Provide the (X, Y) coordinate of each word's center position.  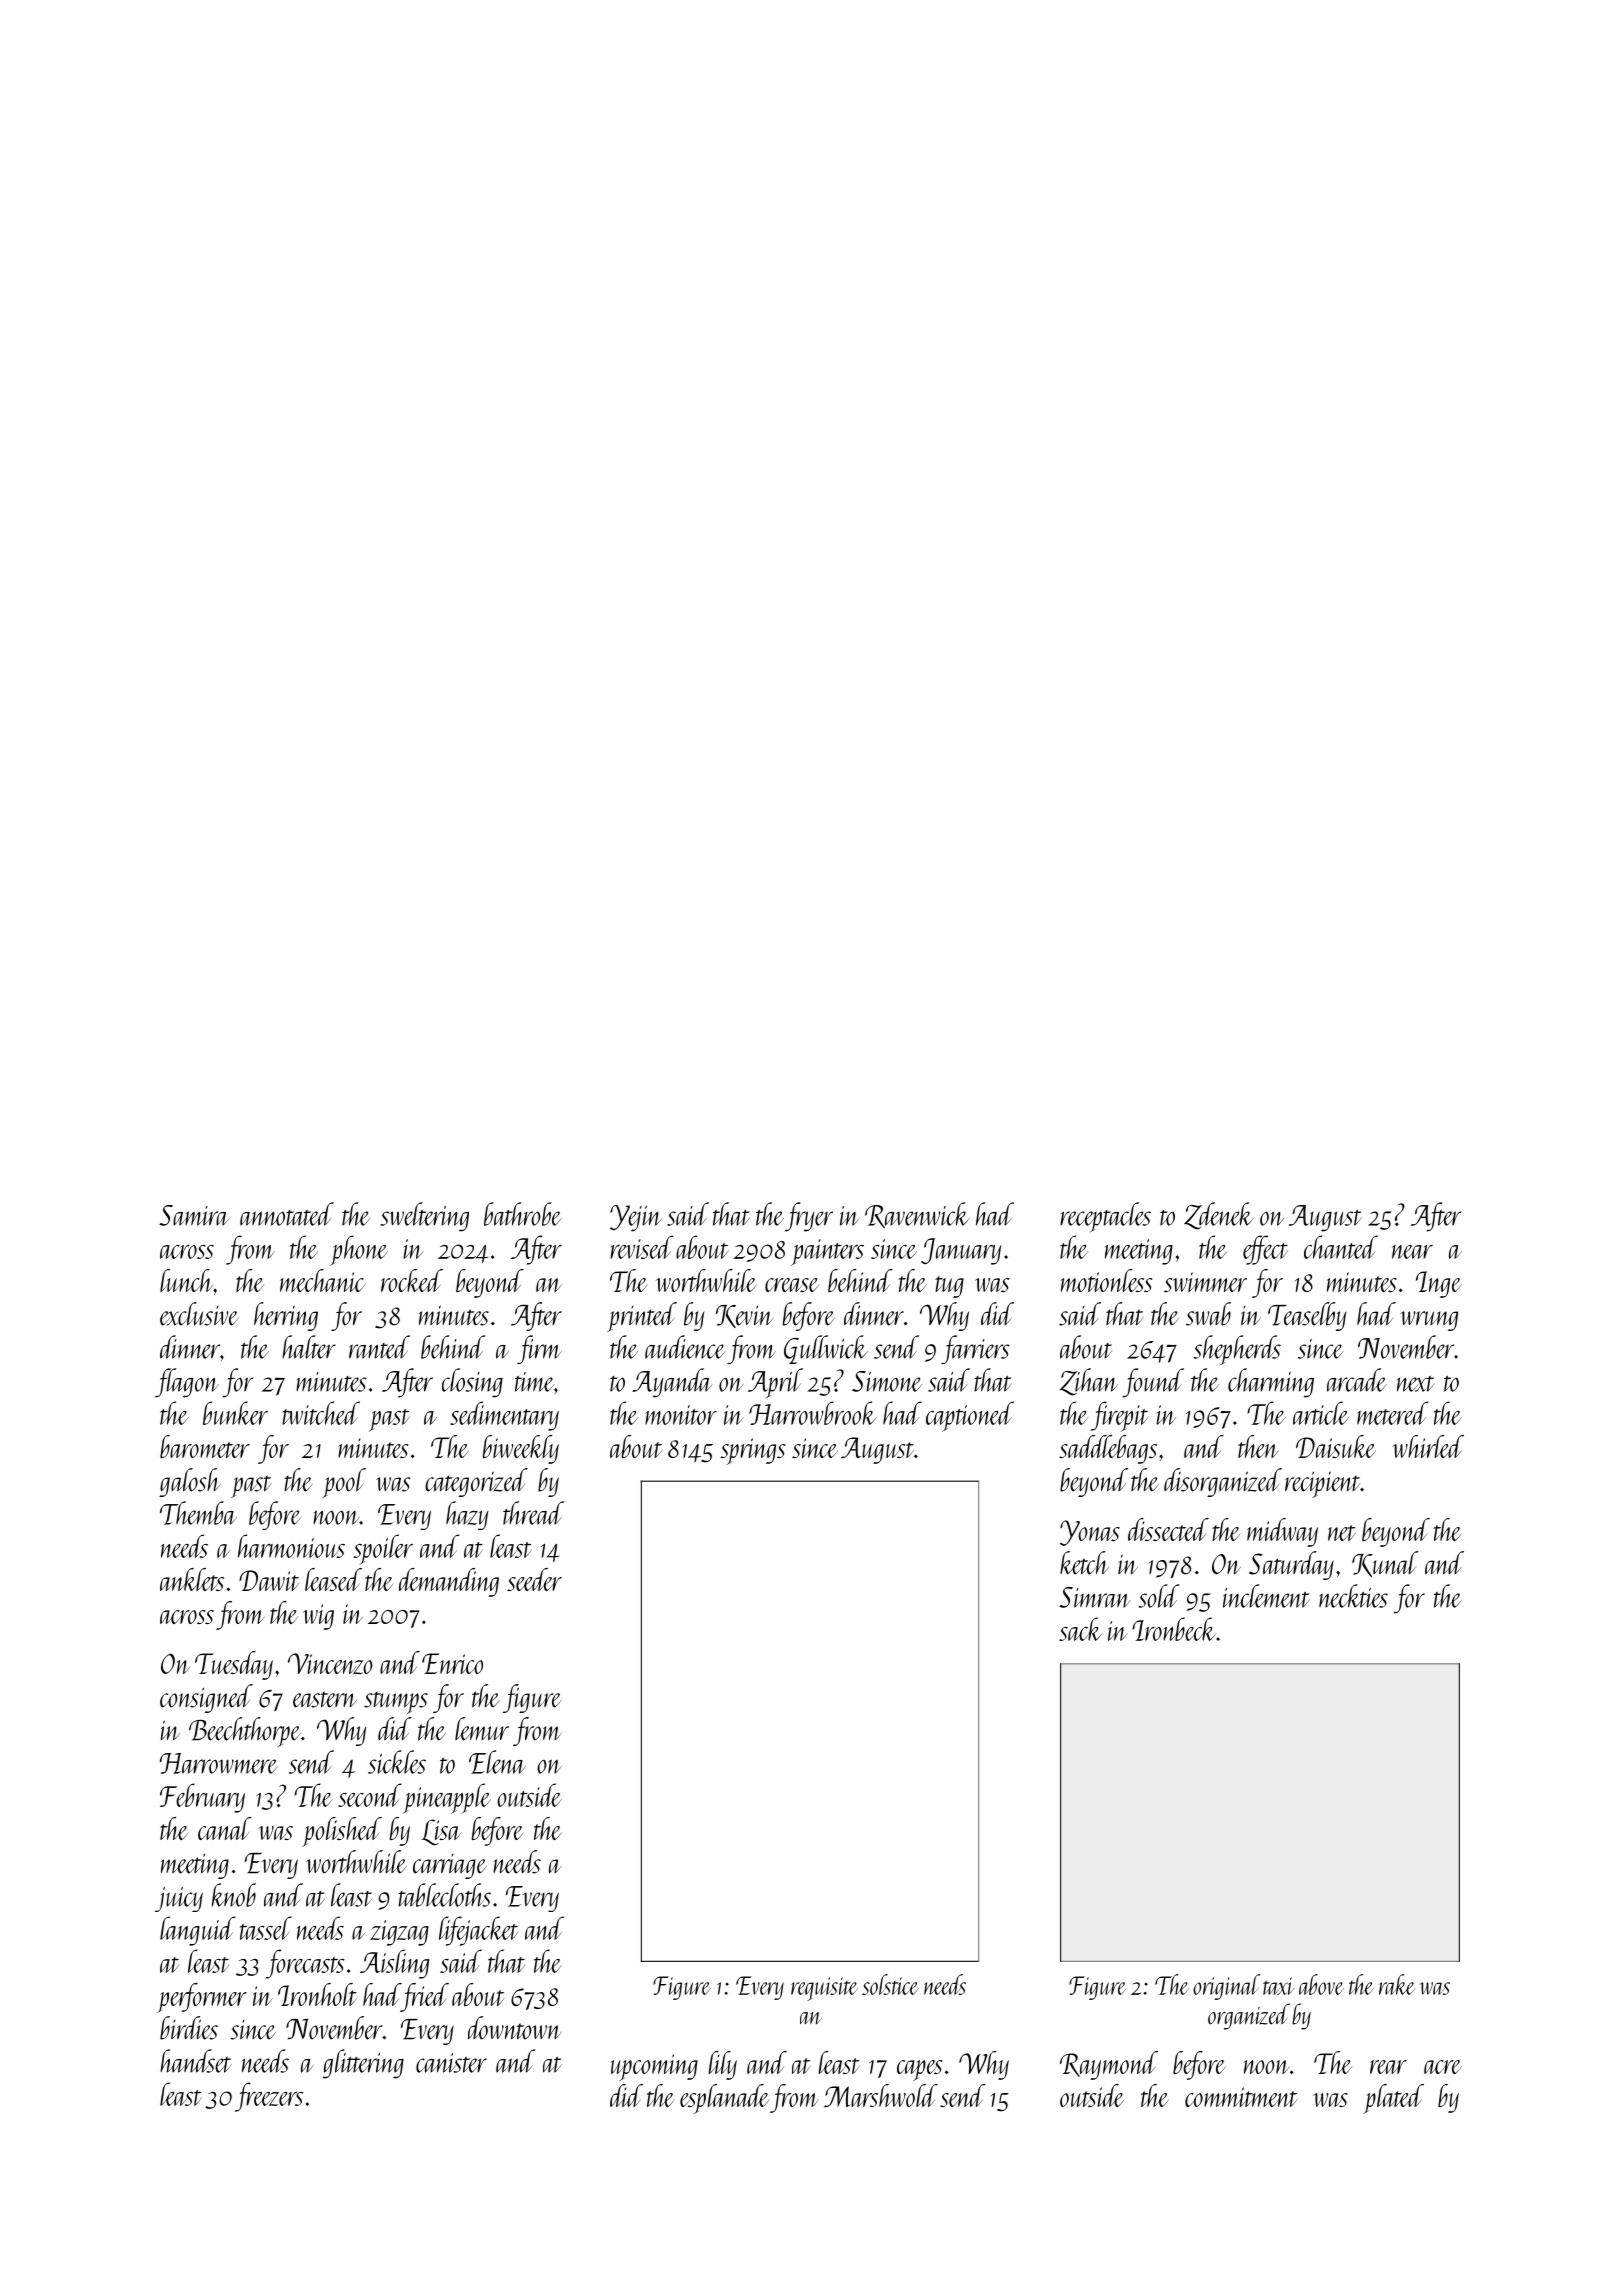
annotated (287, 1214)
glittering (363, 2064)
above (1321, 1984)
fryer (809, 1217)
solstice (890, 1984)
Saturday (1291, 1565)
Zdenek (1219, 1216)
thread (533, 1513)
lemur (482, 1729)
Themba (198, 1513)
